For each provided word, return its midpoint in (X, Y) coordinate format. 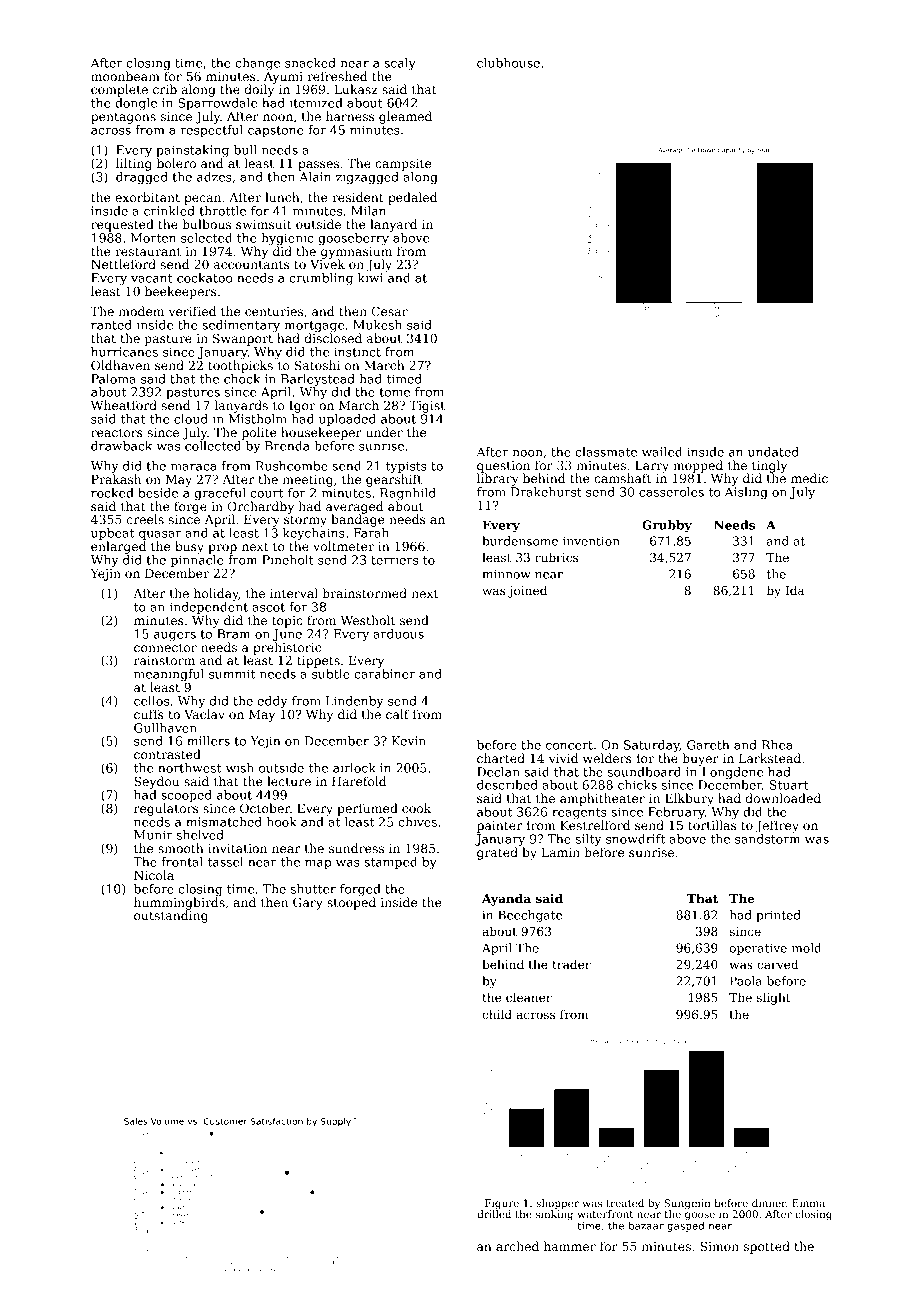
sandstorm (767, 839)
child (497, 1014)
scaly (400, 64)
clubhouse (508, 63)
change (257, 64)
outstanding (171, 916)
